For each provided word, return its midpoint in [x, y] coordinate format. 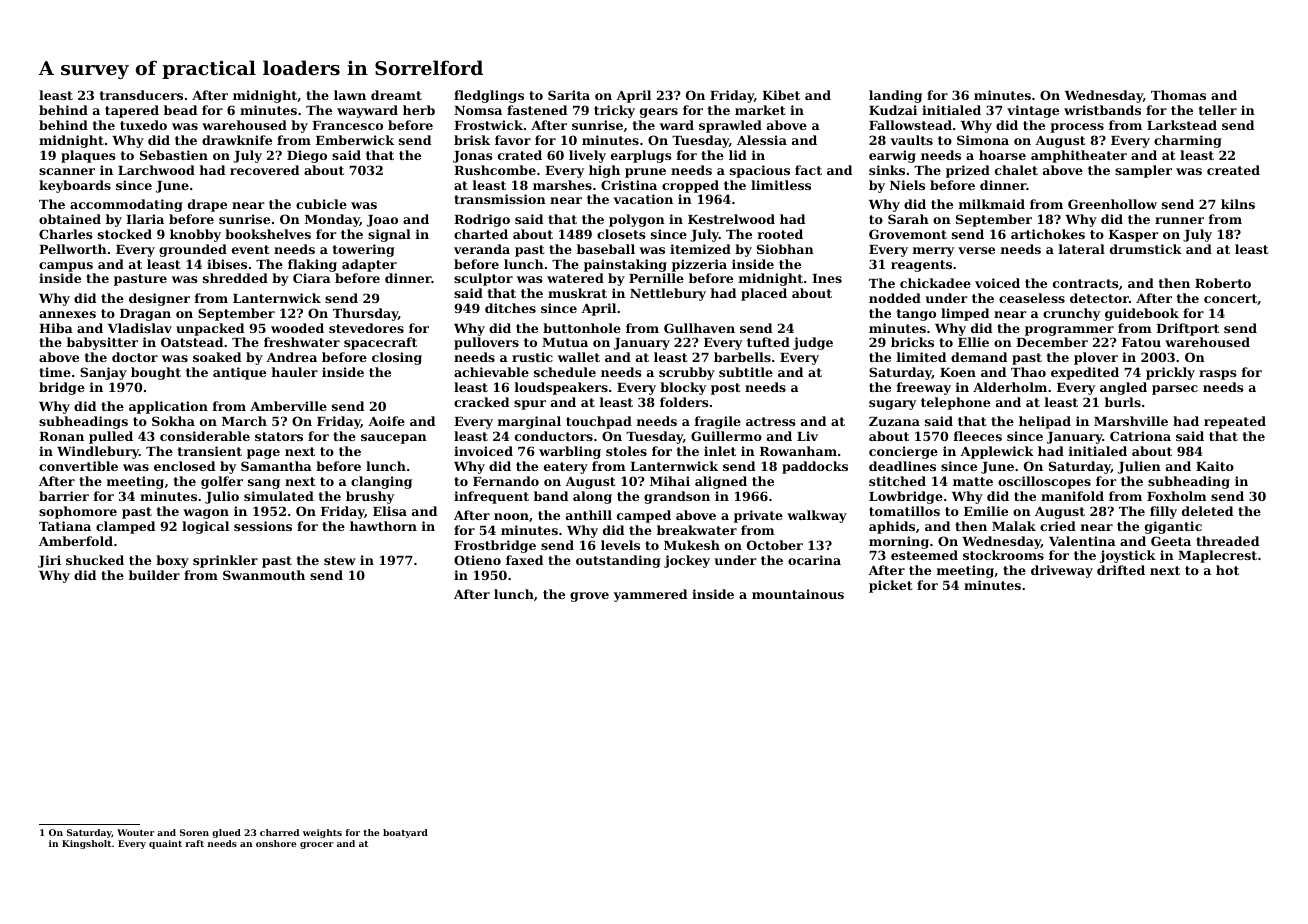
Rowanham [798, 451]
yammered [650, 595]
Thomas [1178, 95]
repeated [1235, 422]
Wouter [136, 832]
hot [1227, 570]
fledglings [489, 96]
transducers [141, 95]
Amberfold [76, 541]
